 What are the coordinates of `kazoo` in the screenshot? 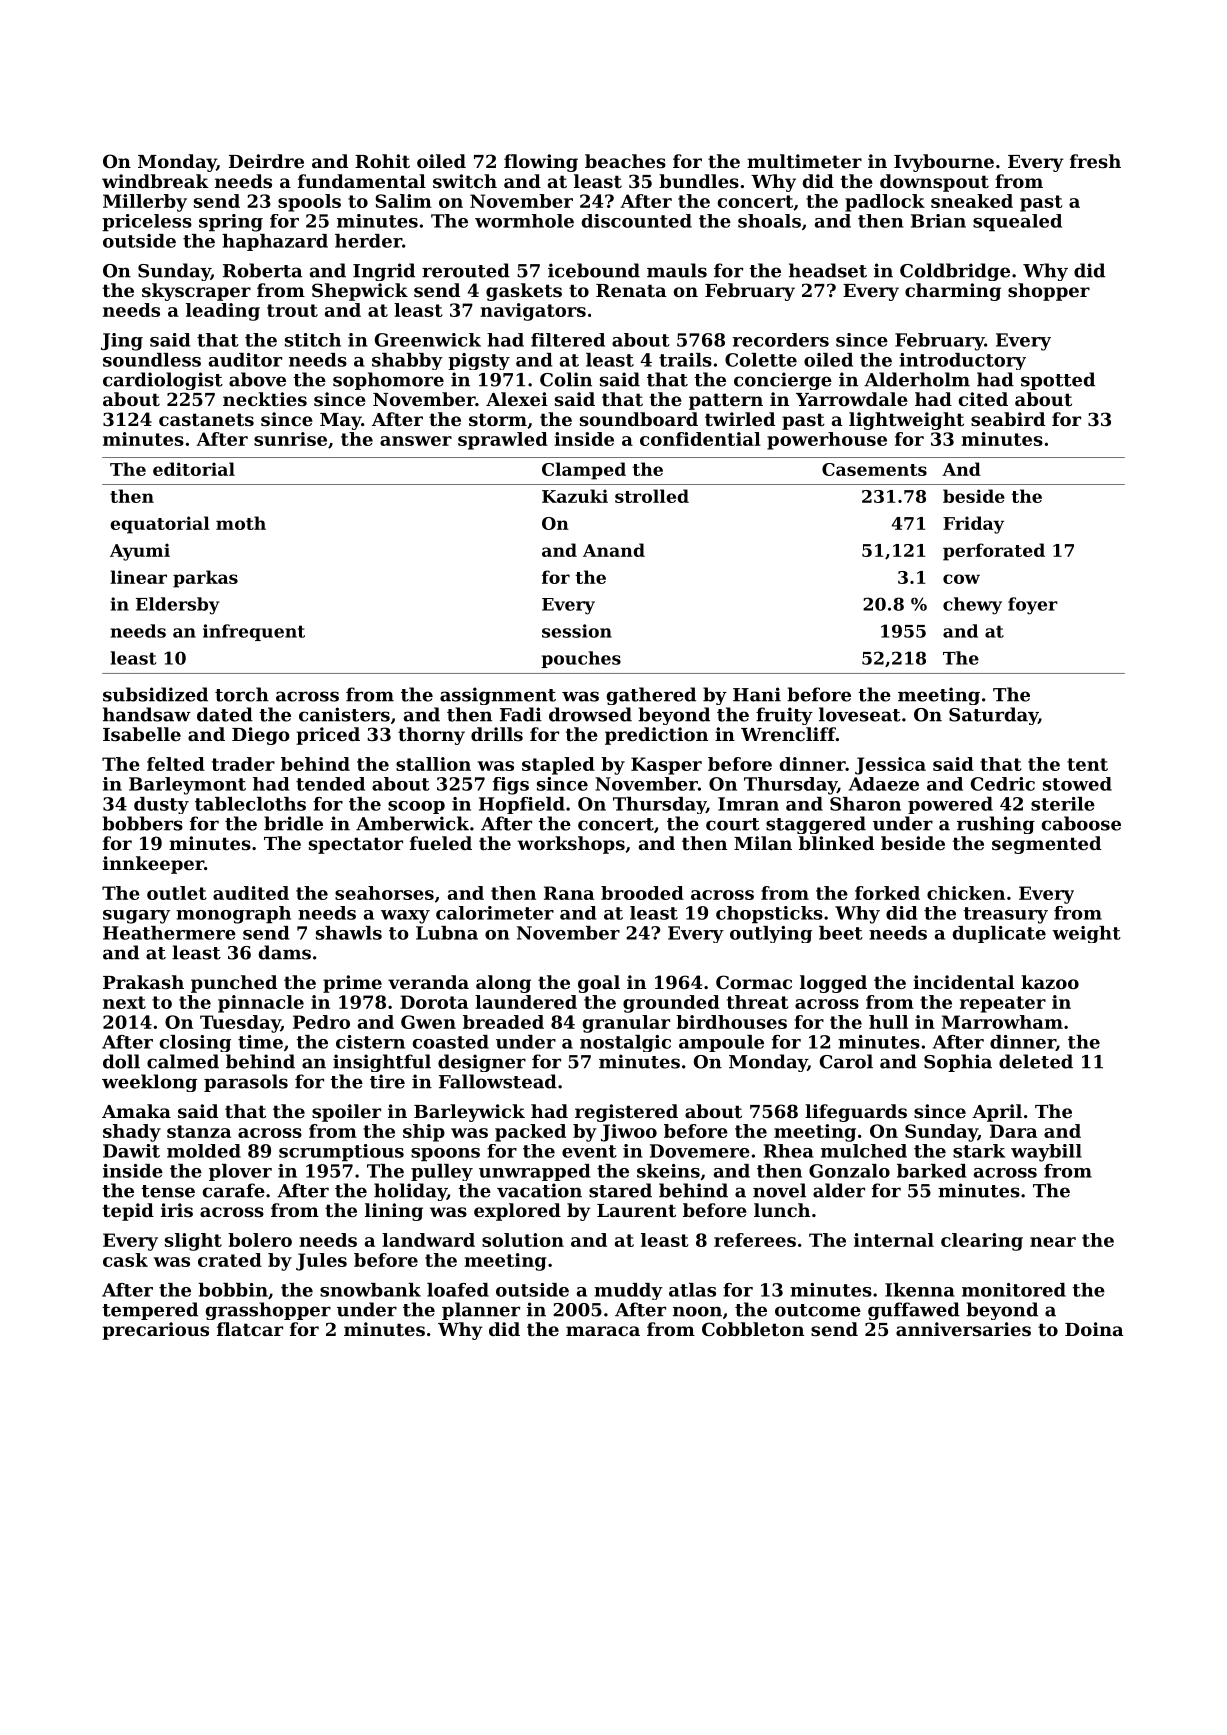 It's located at (1050, 982).
